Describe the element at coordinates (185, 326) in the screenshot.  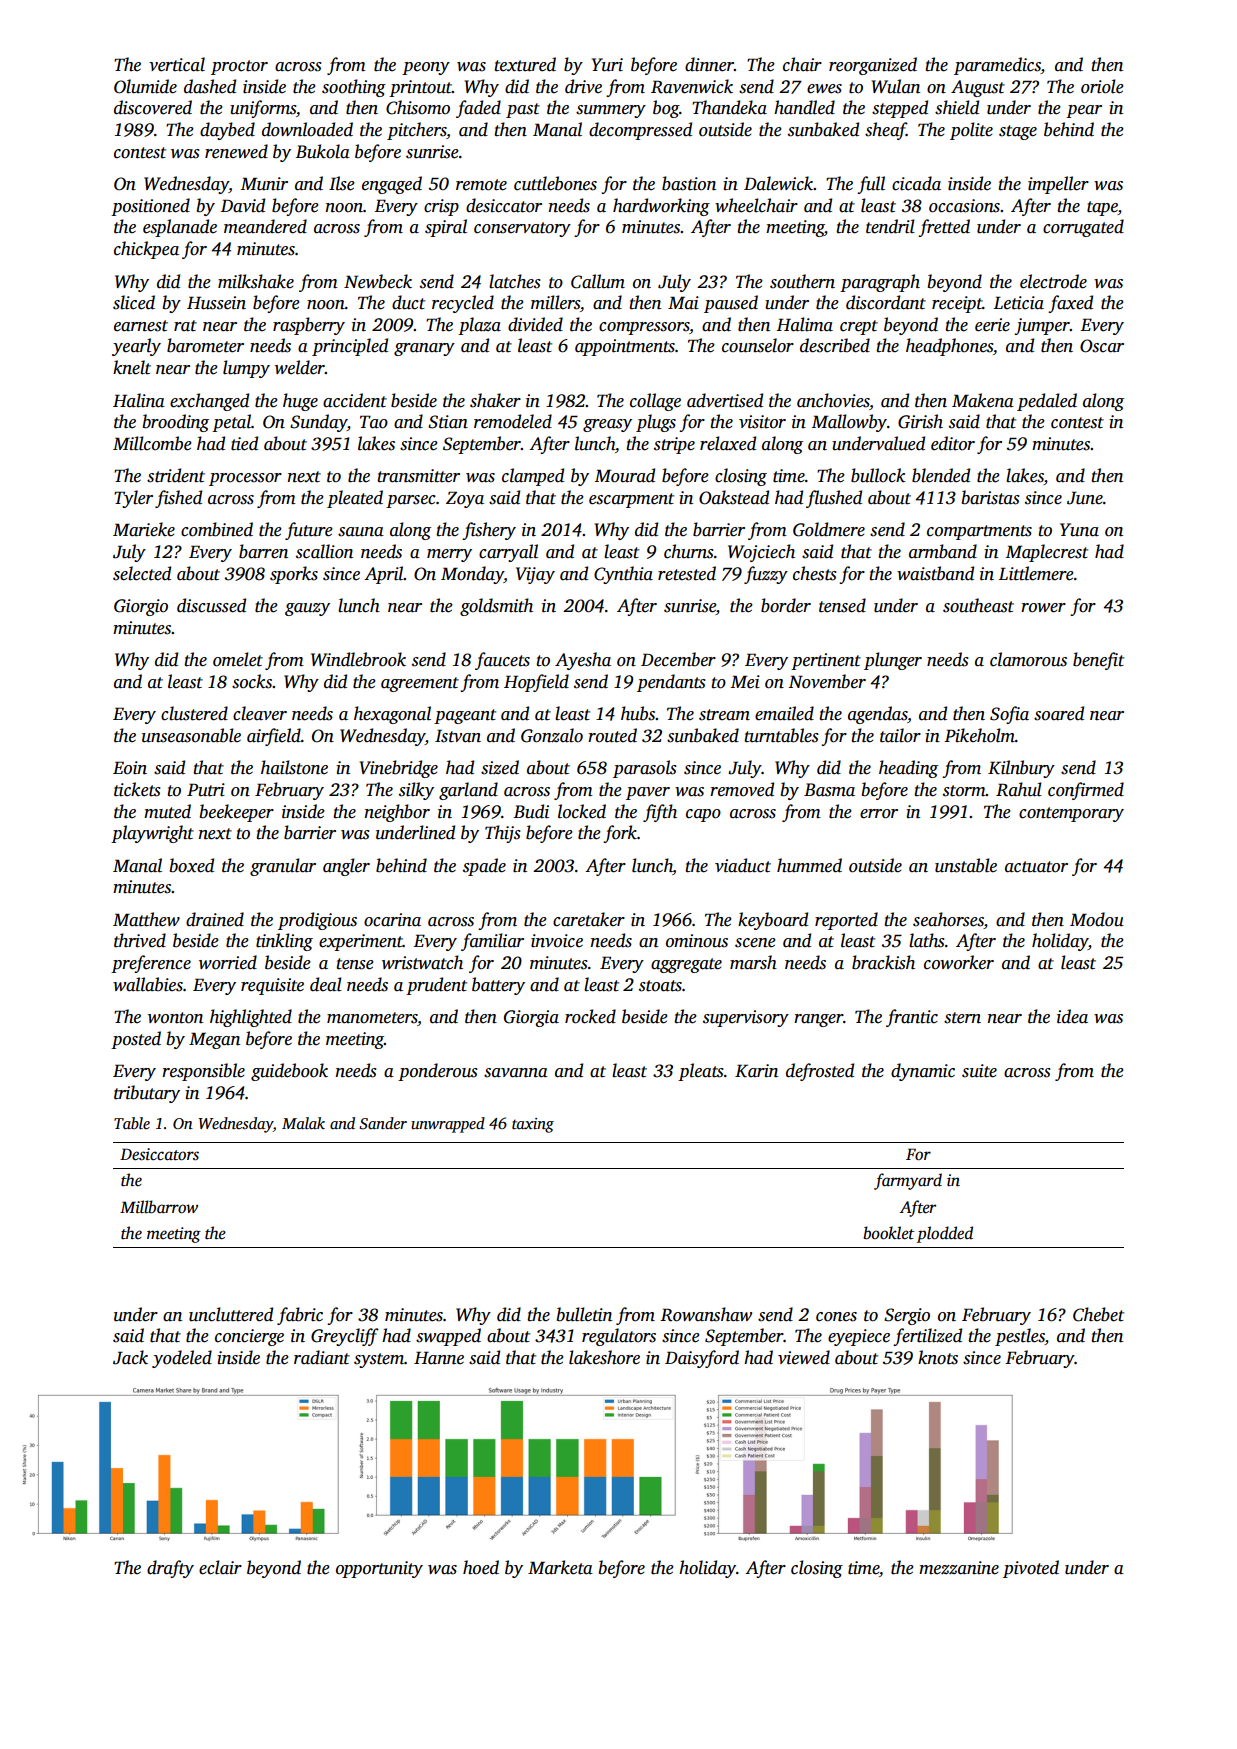
I see `rat` at that location.
